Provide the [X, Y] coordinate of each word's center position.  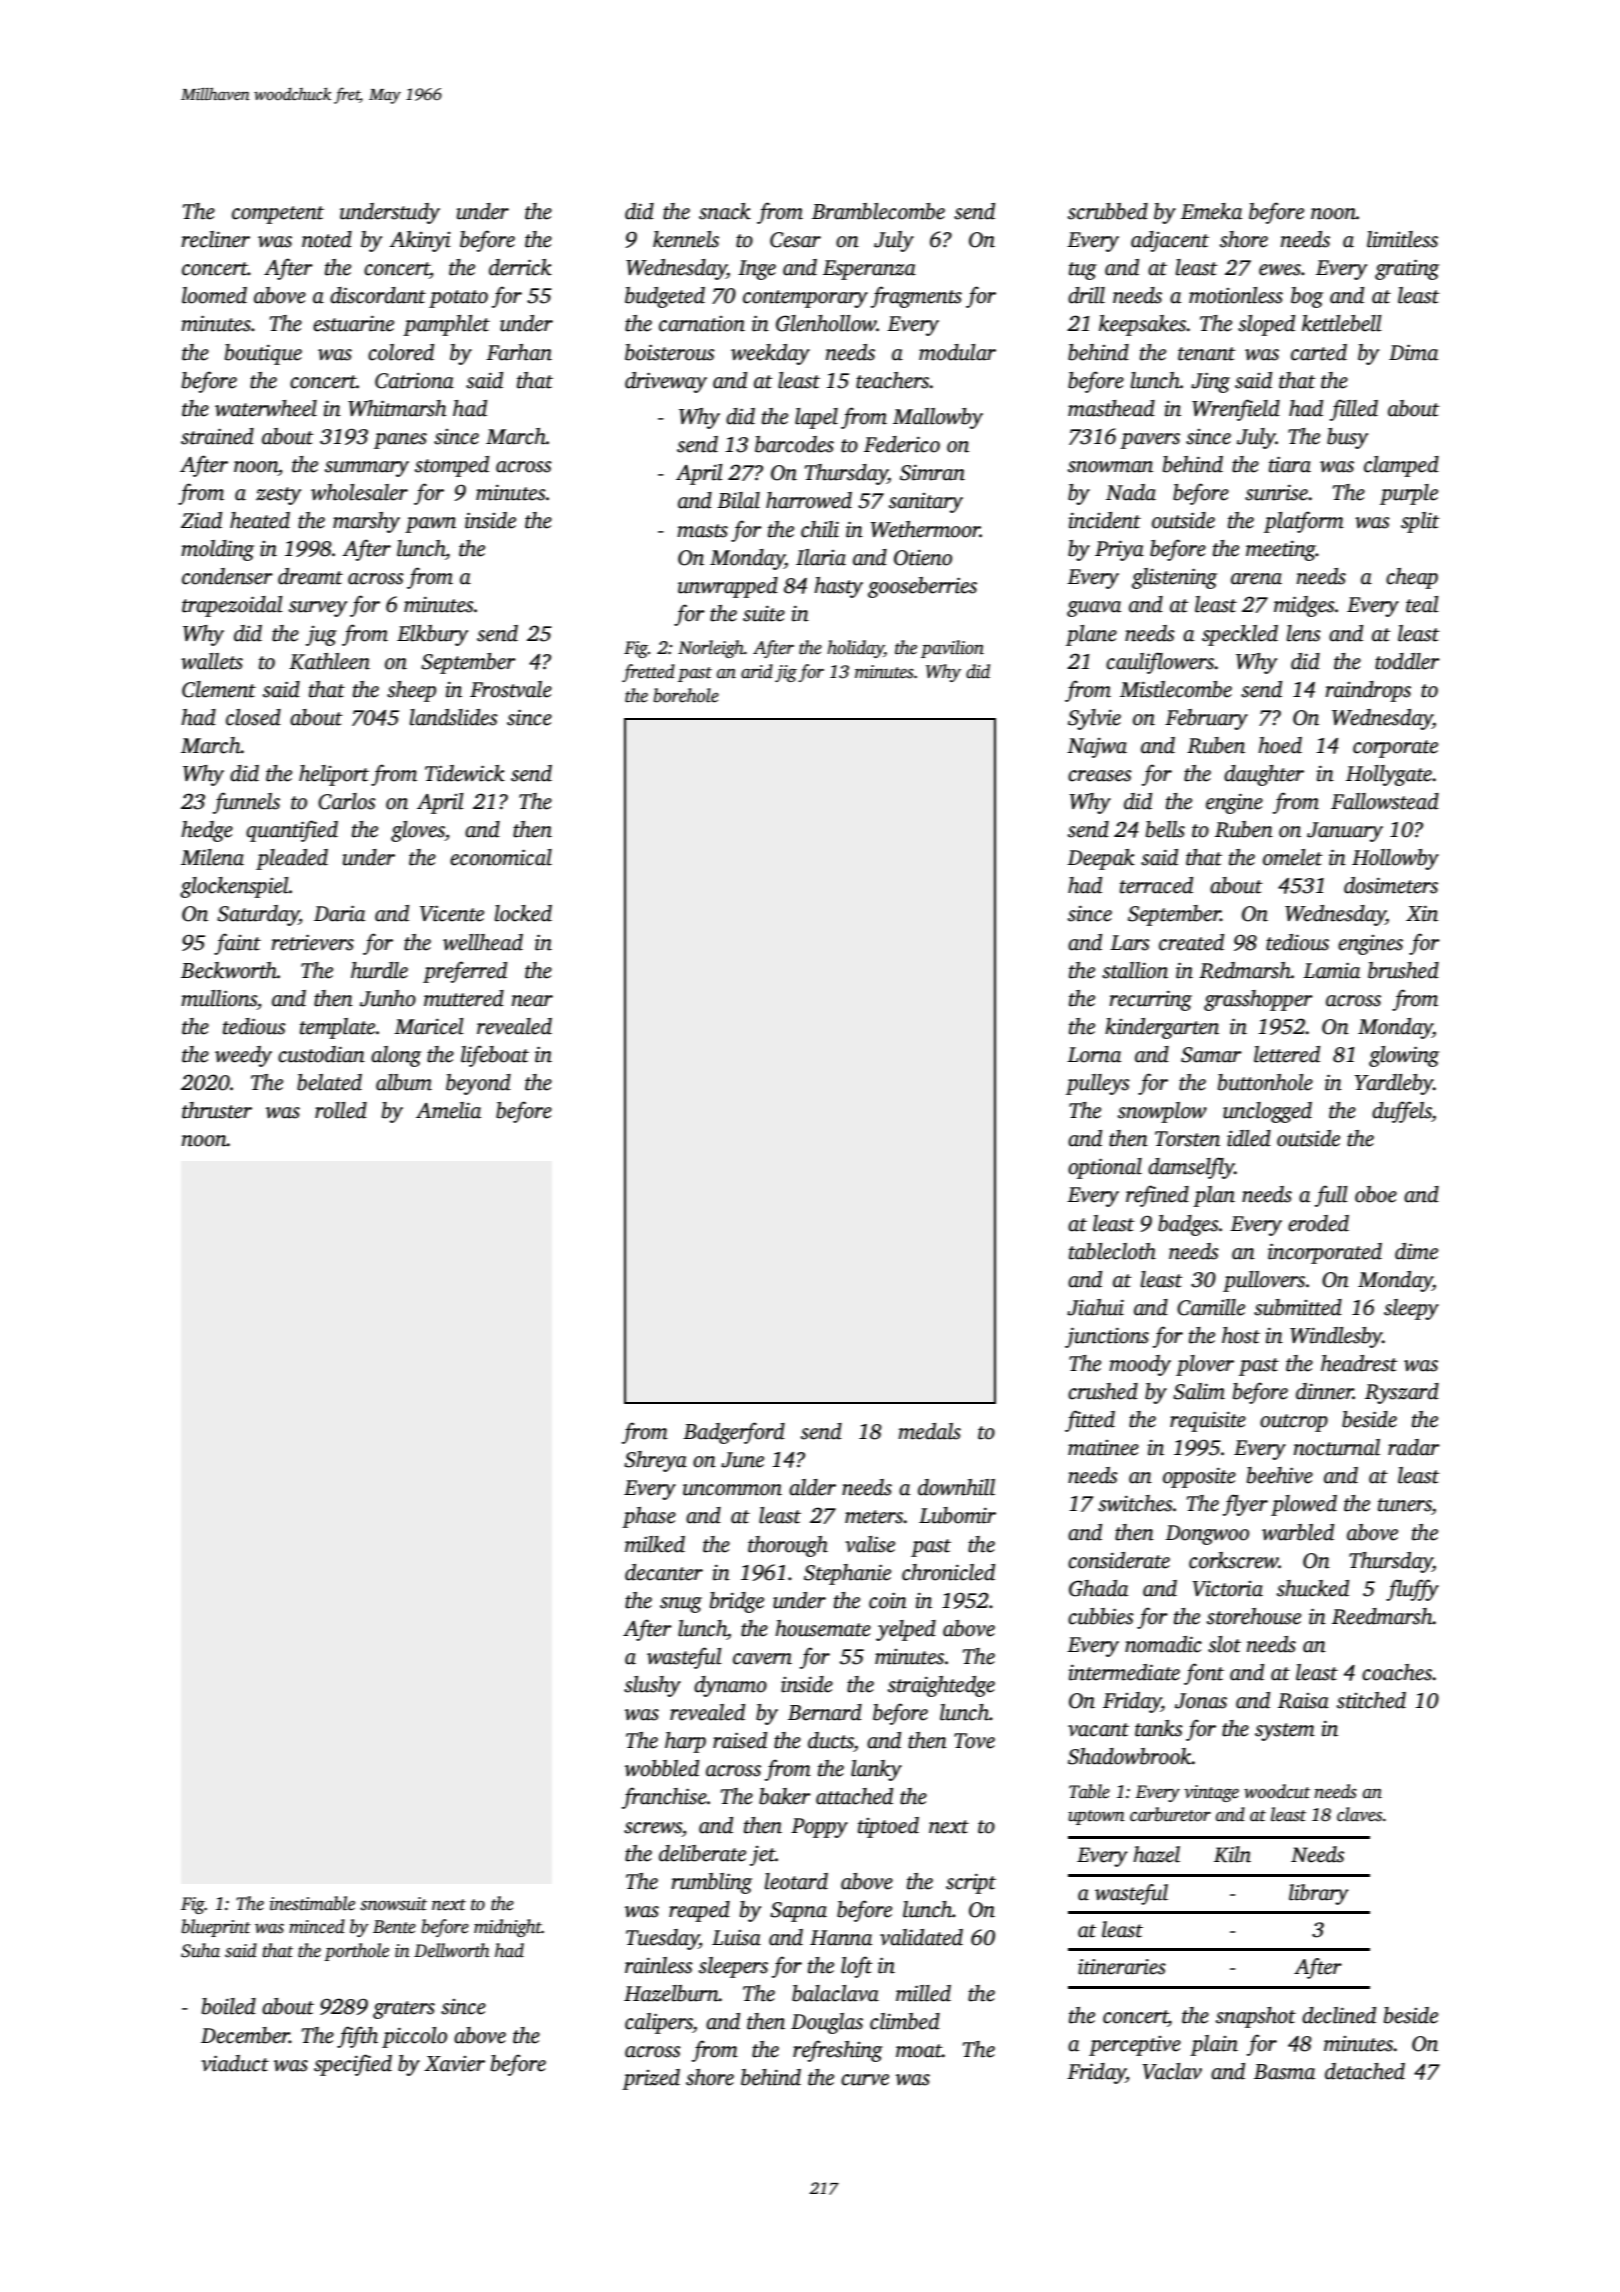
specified [353, 2065]
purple [1409, 494]
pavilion [952, 649]
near [532, 1001]
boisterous [670, 352]
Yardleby [1394, 1084]
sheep [411, 691]
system [1285, 1732]
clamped [1401, 466]
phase [649, 1517]
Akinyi [420, 241]
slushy [652, 1686]
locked [523, 913]
